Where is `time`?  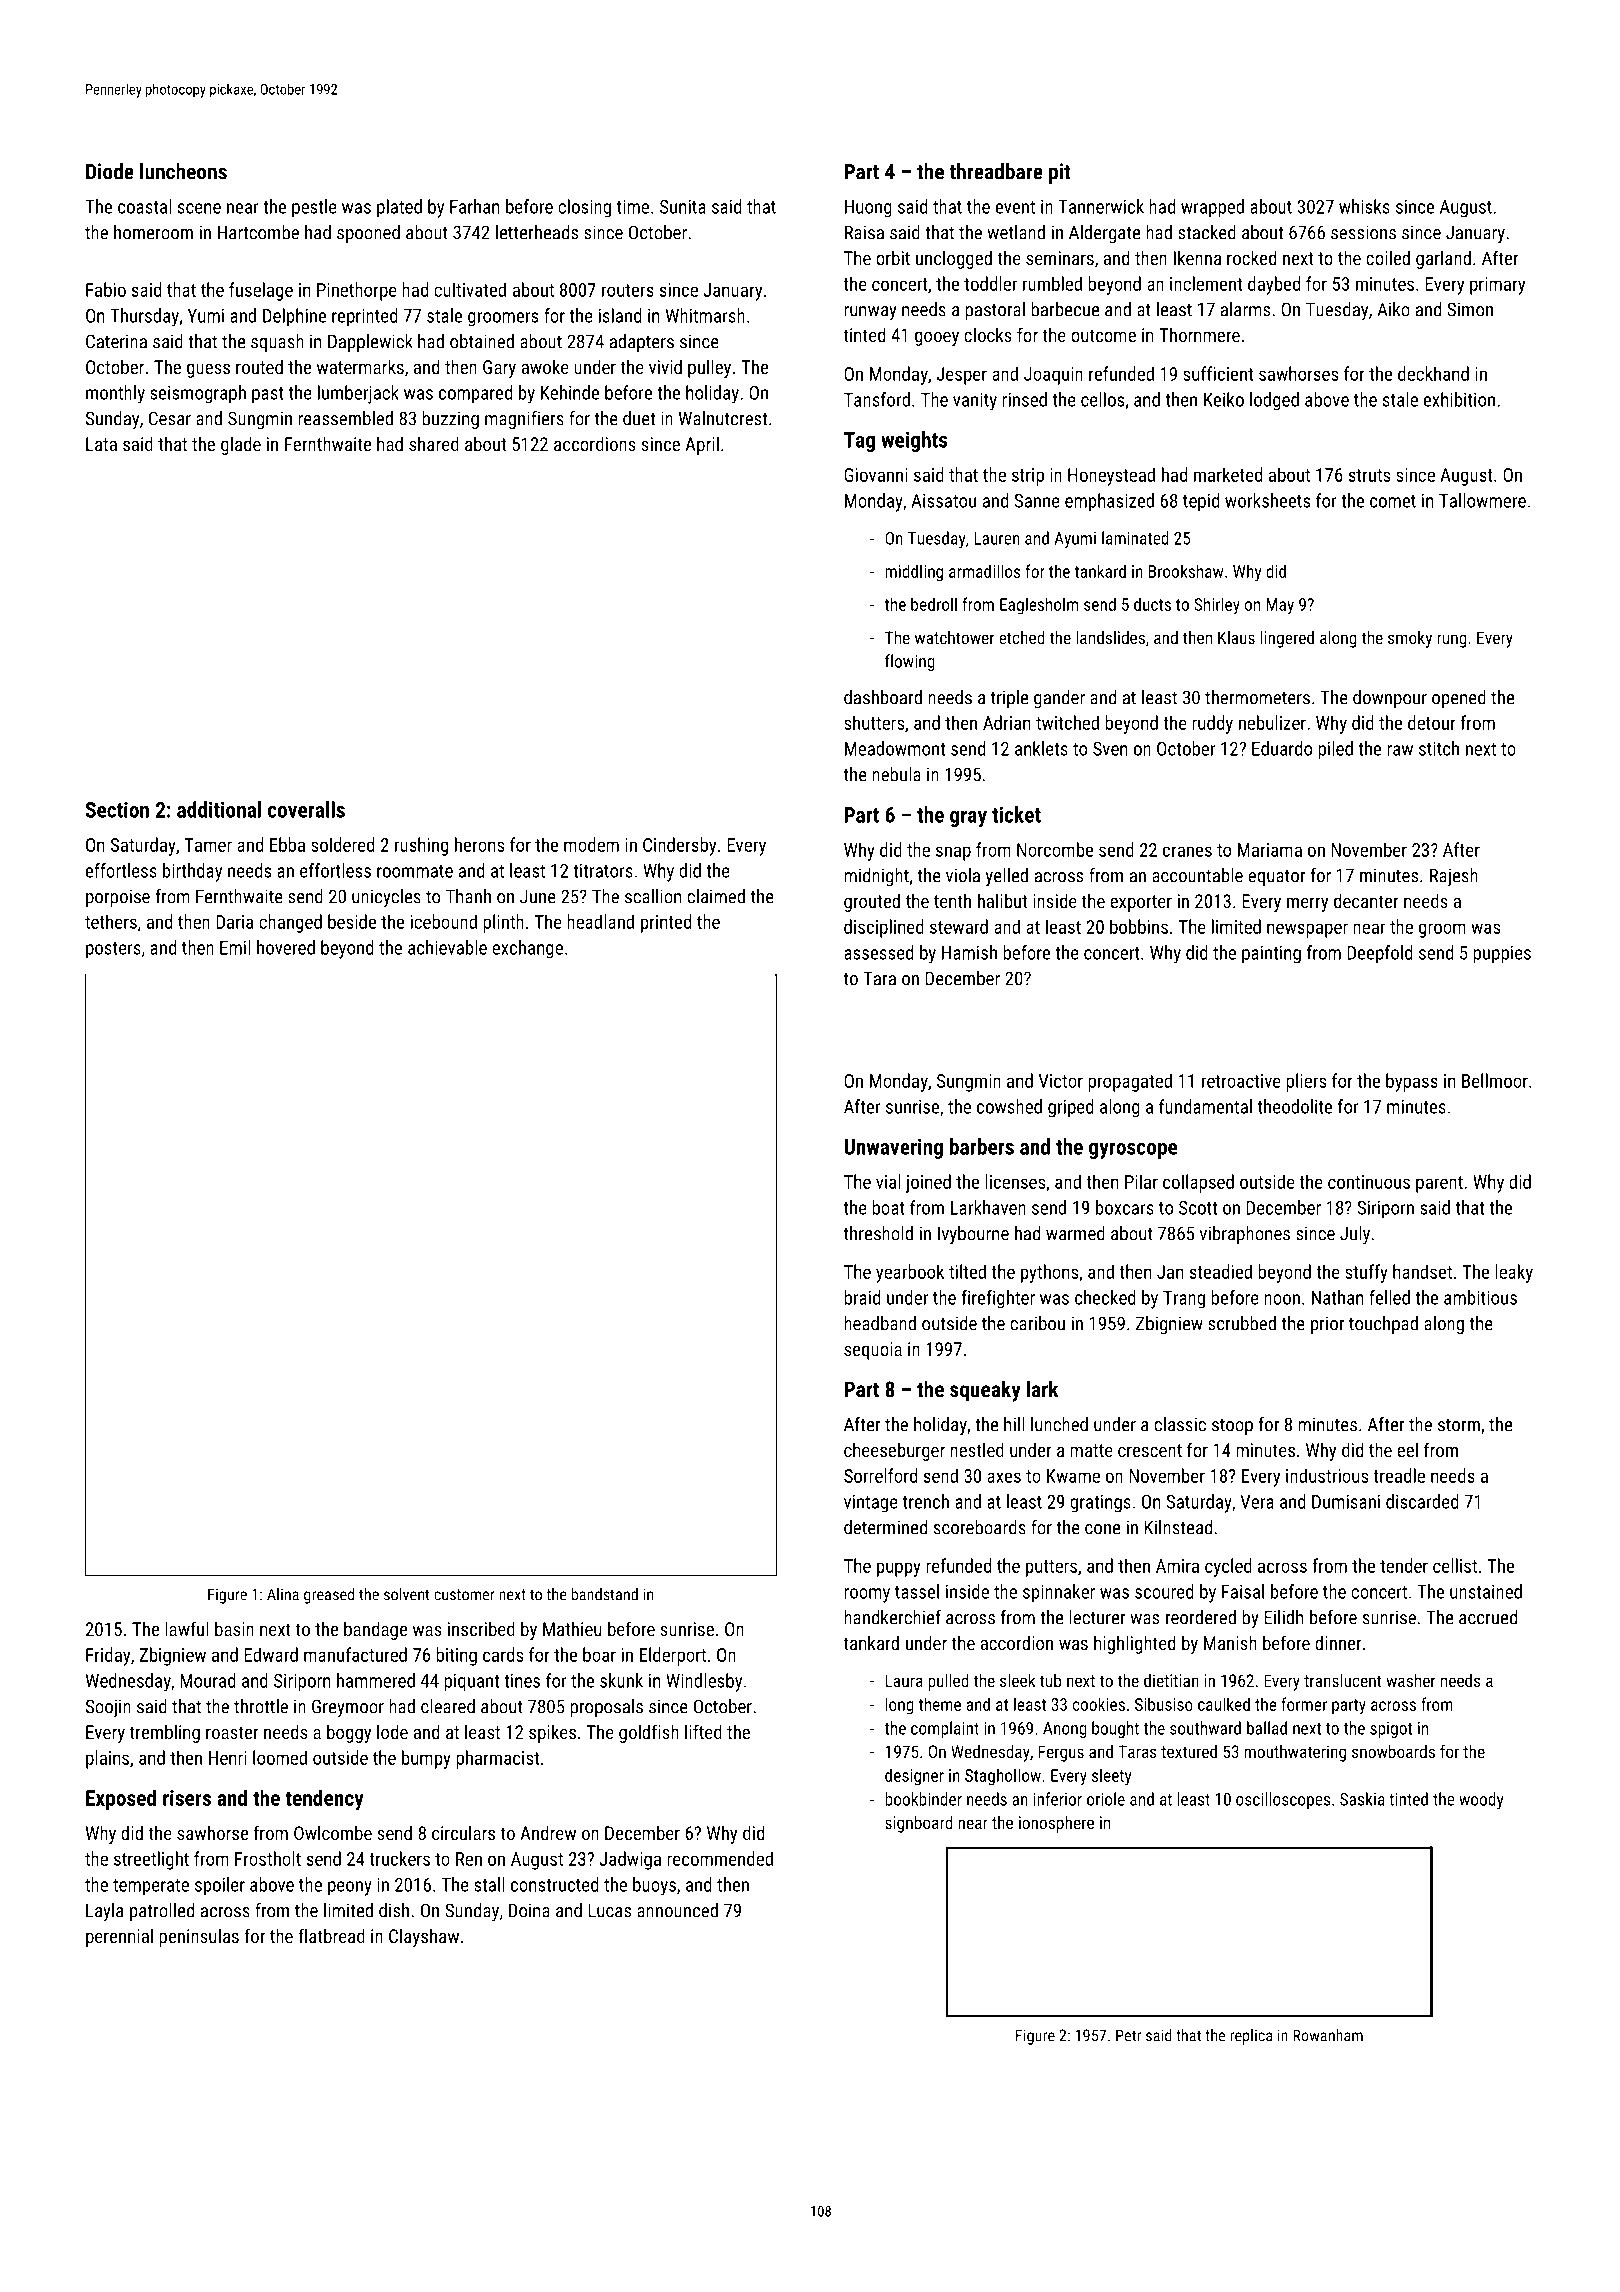 time is located at coordinates (633, 207).
